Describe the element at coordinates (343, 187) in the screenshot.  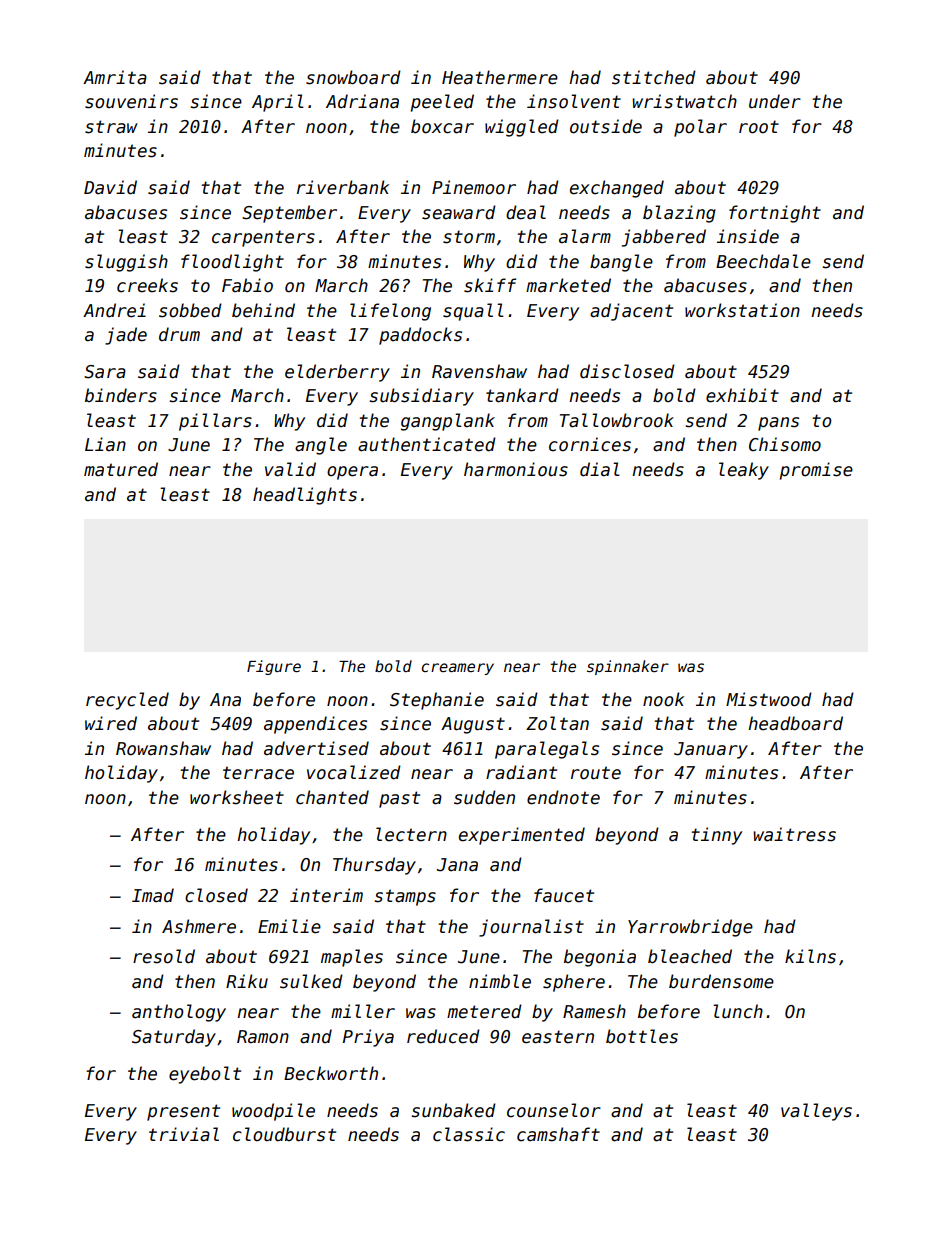
I see `riverbank` at that location.
